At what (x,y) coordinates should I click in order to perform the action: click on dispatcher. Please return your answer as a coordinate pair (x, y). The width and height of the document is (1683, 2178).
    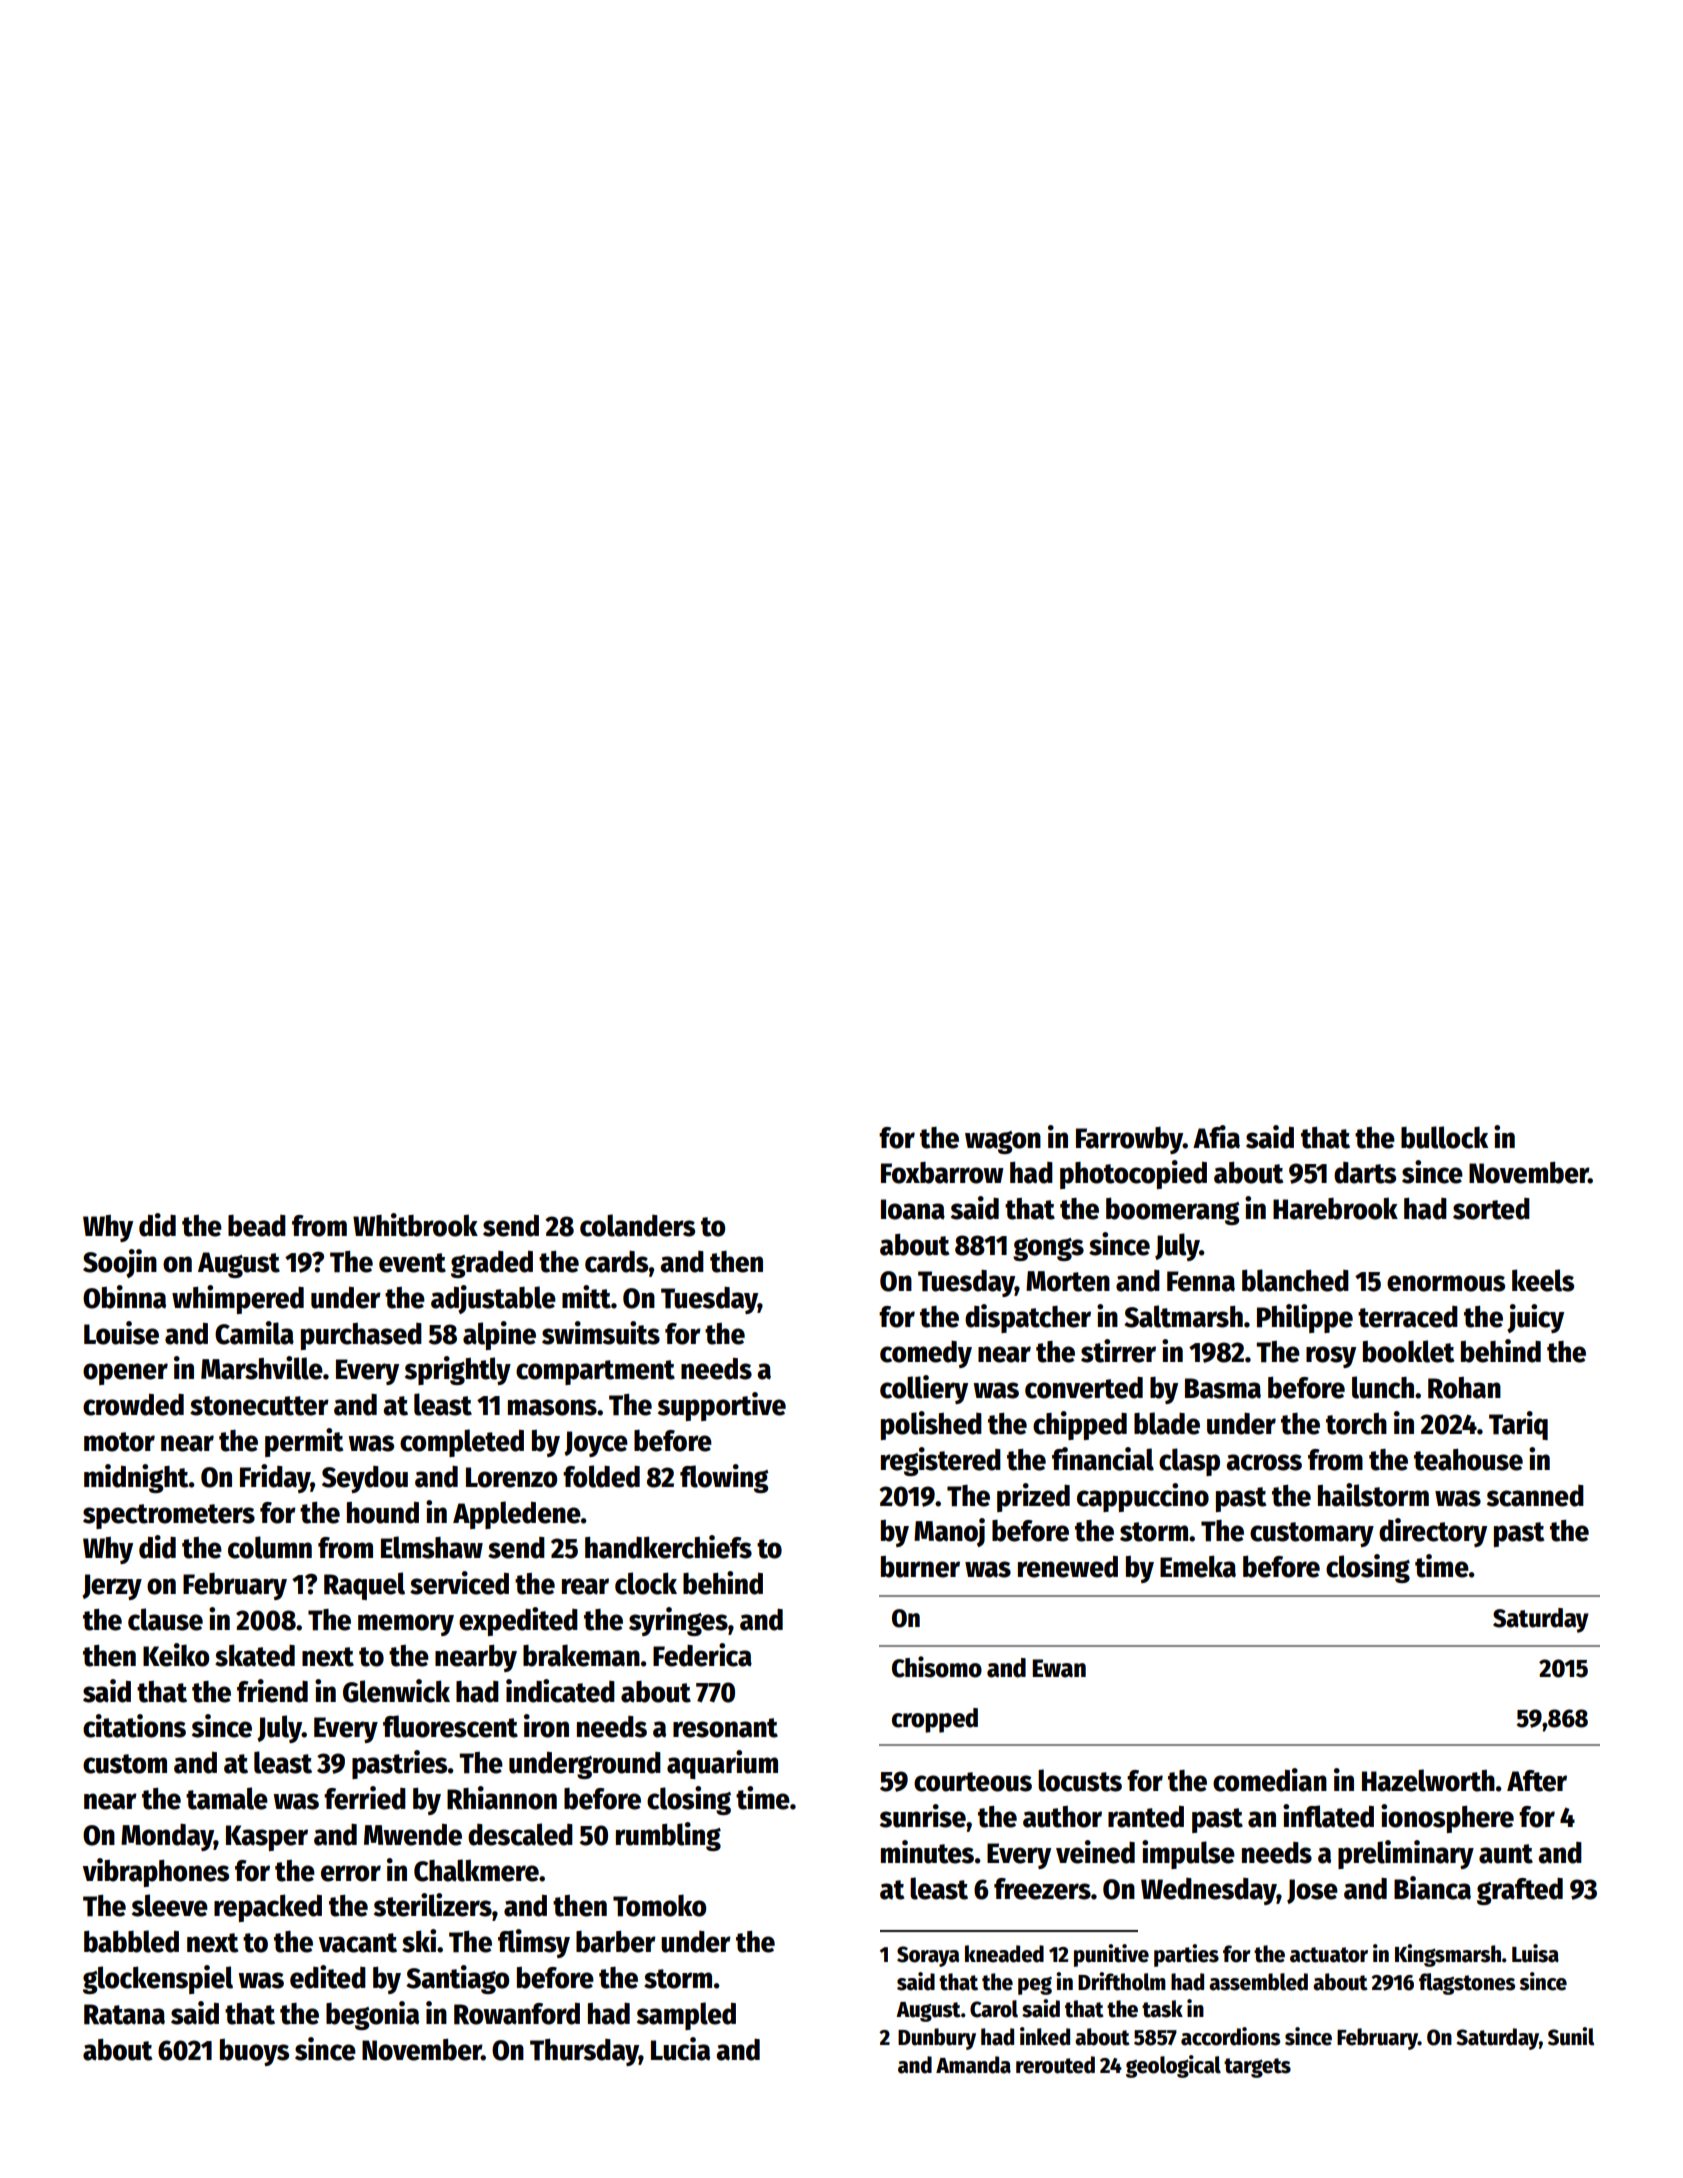
    Looking at the image, I should click on (1028, 1318).
